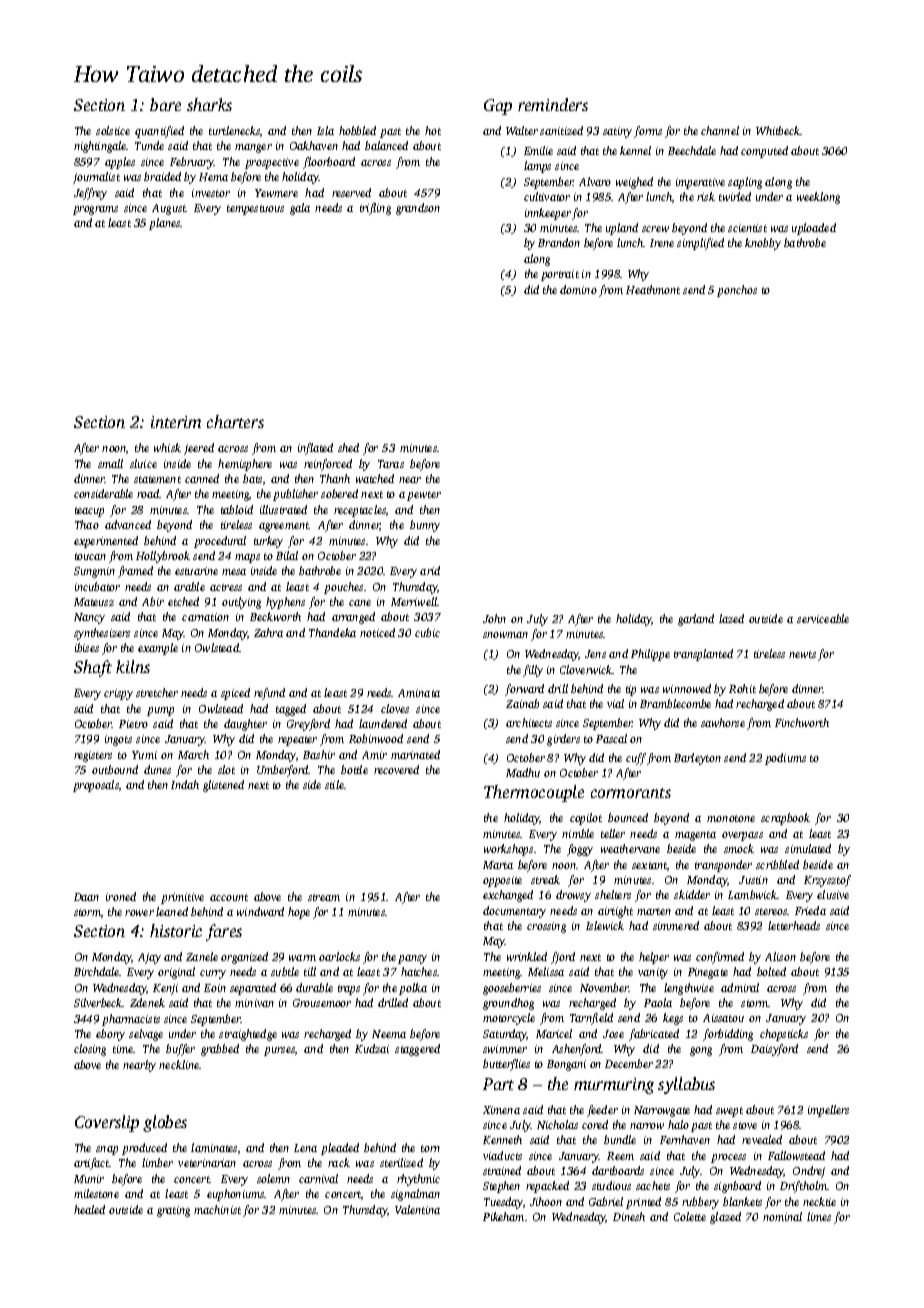 The height and width of the screenshot is (1308, 924). I want to click on Emilie, so click(538, 150).
